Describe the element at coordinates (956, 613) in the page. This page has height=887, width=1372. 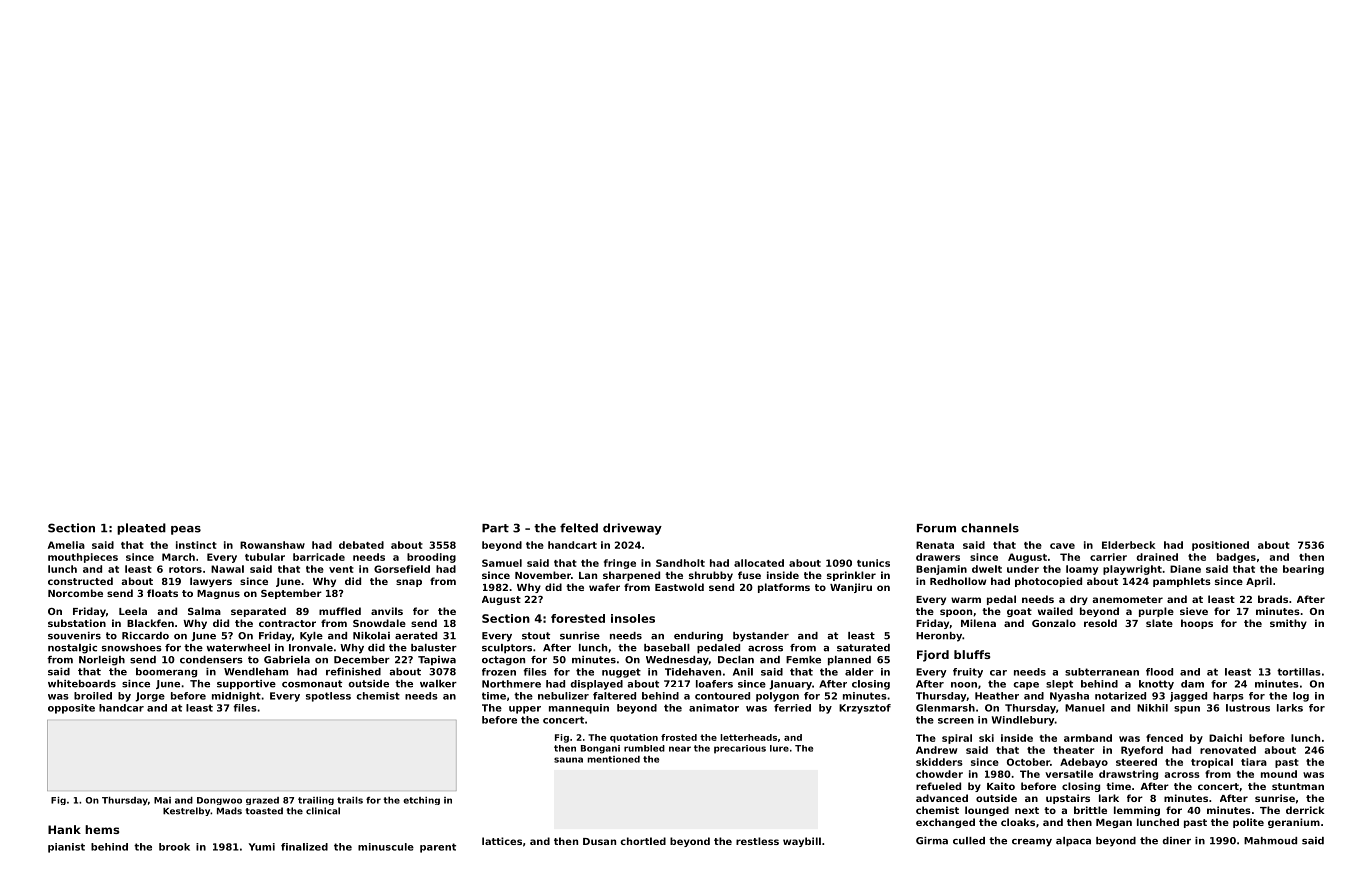
I see `spoon` at that location.
